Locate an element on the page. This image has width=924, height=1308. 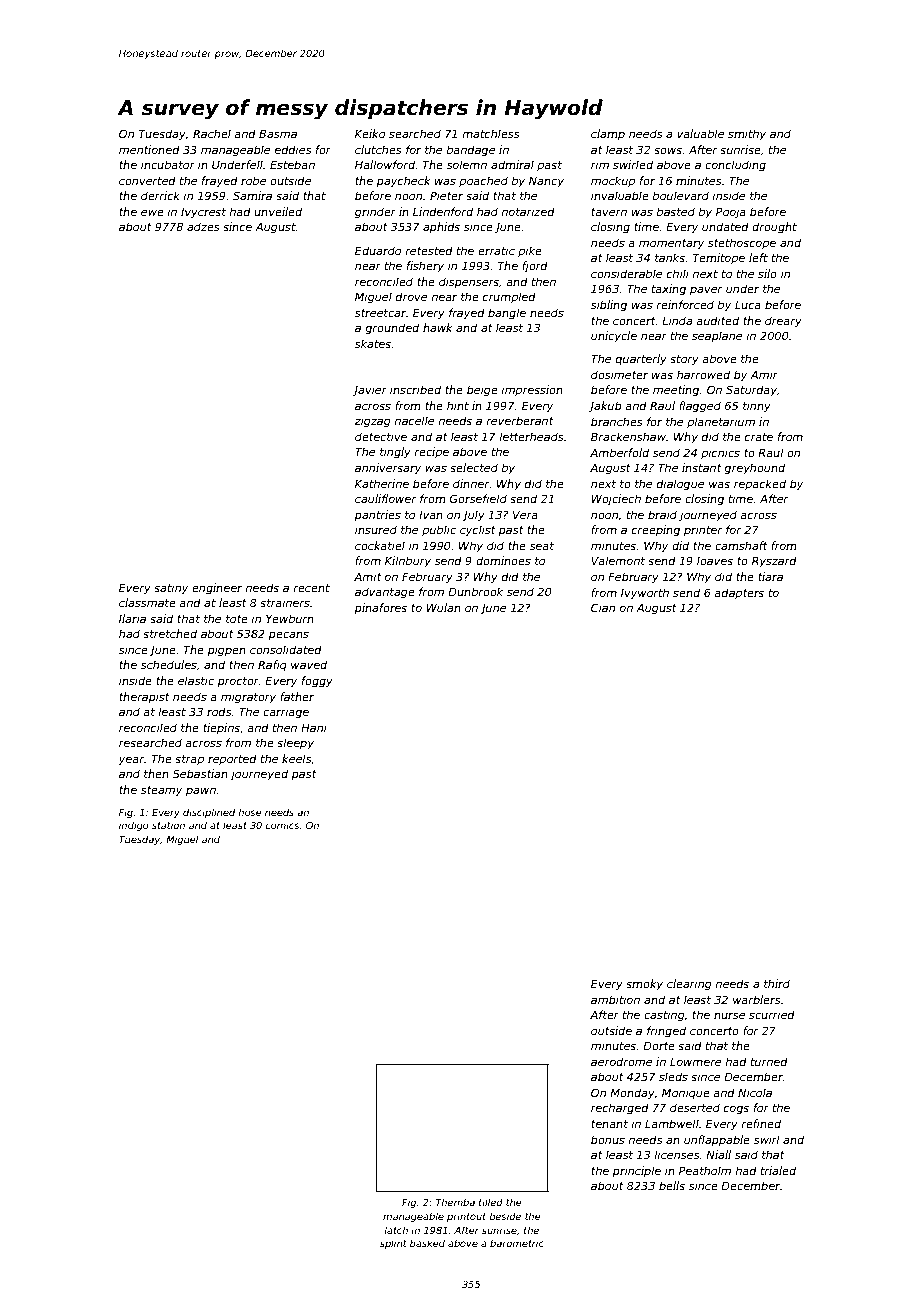
clearing is located at coordinates (689, 985).
